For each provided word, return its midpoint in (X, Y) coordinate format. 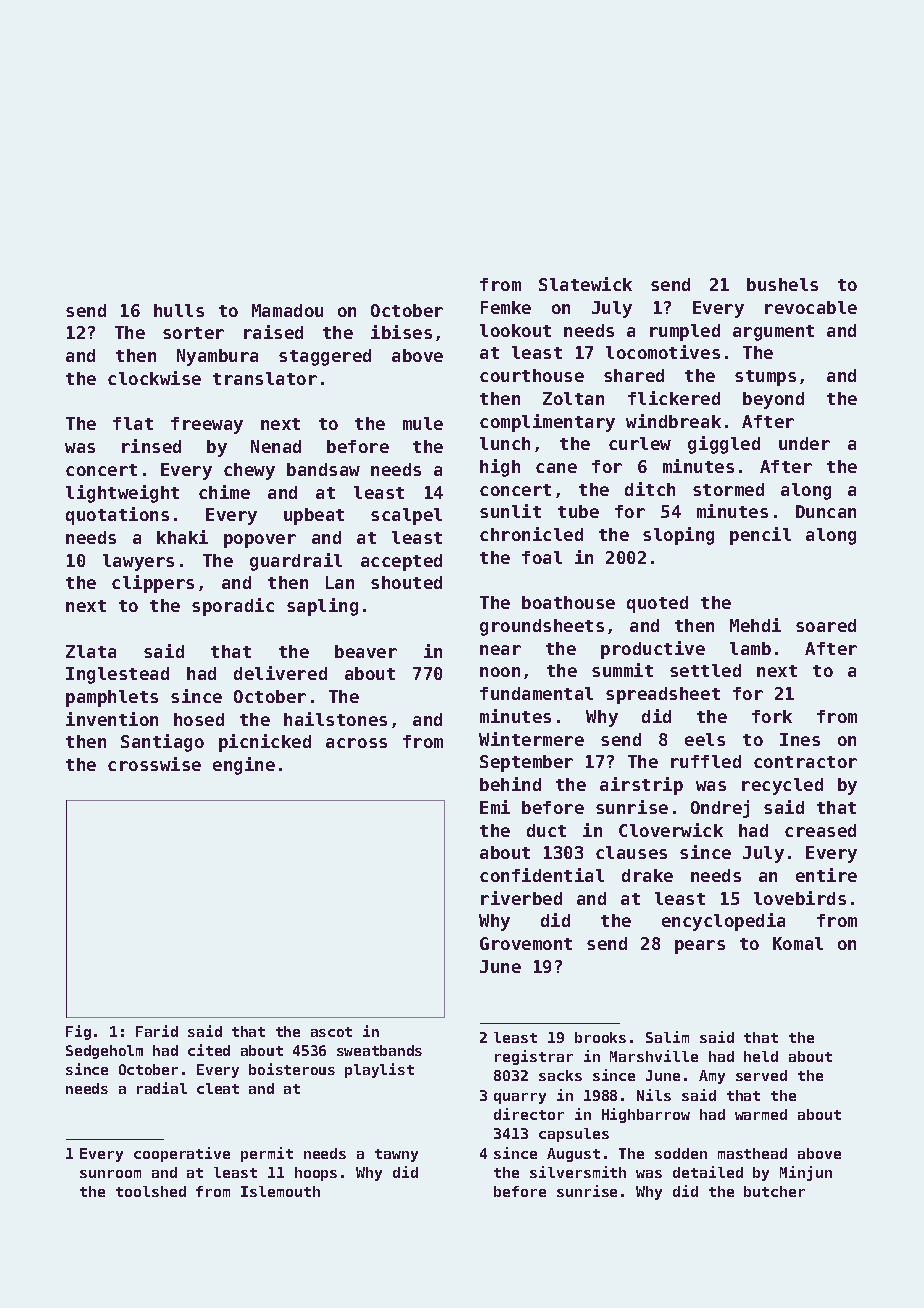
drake (647, 875)
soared (826, 625)
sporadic (233, 607)
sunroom (110, 1174)
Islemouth (280, 1191)
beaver (366, 651)
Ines (800, 739)
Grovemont (526, 943)
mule (423, 423)
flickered (674, 398)
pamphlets (112, 698)
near (500, 650)
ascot (331, 1032)
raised (273, 332)
